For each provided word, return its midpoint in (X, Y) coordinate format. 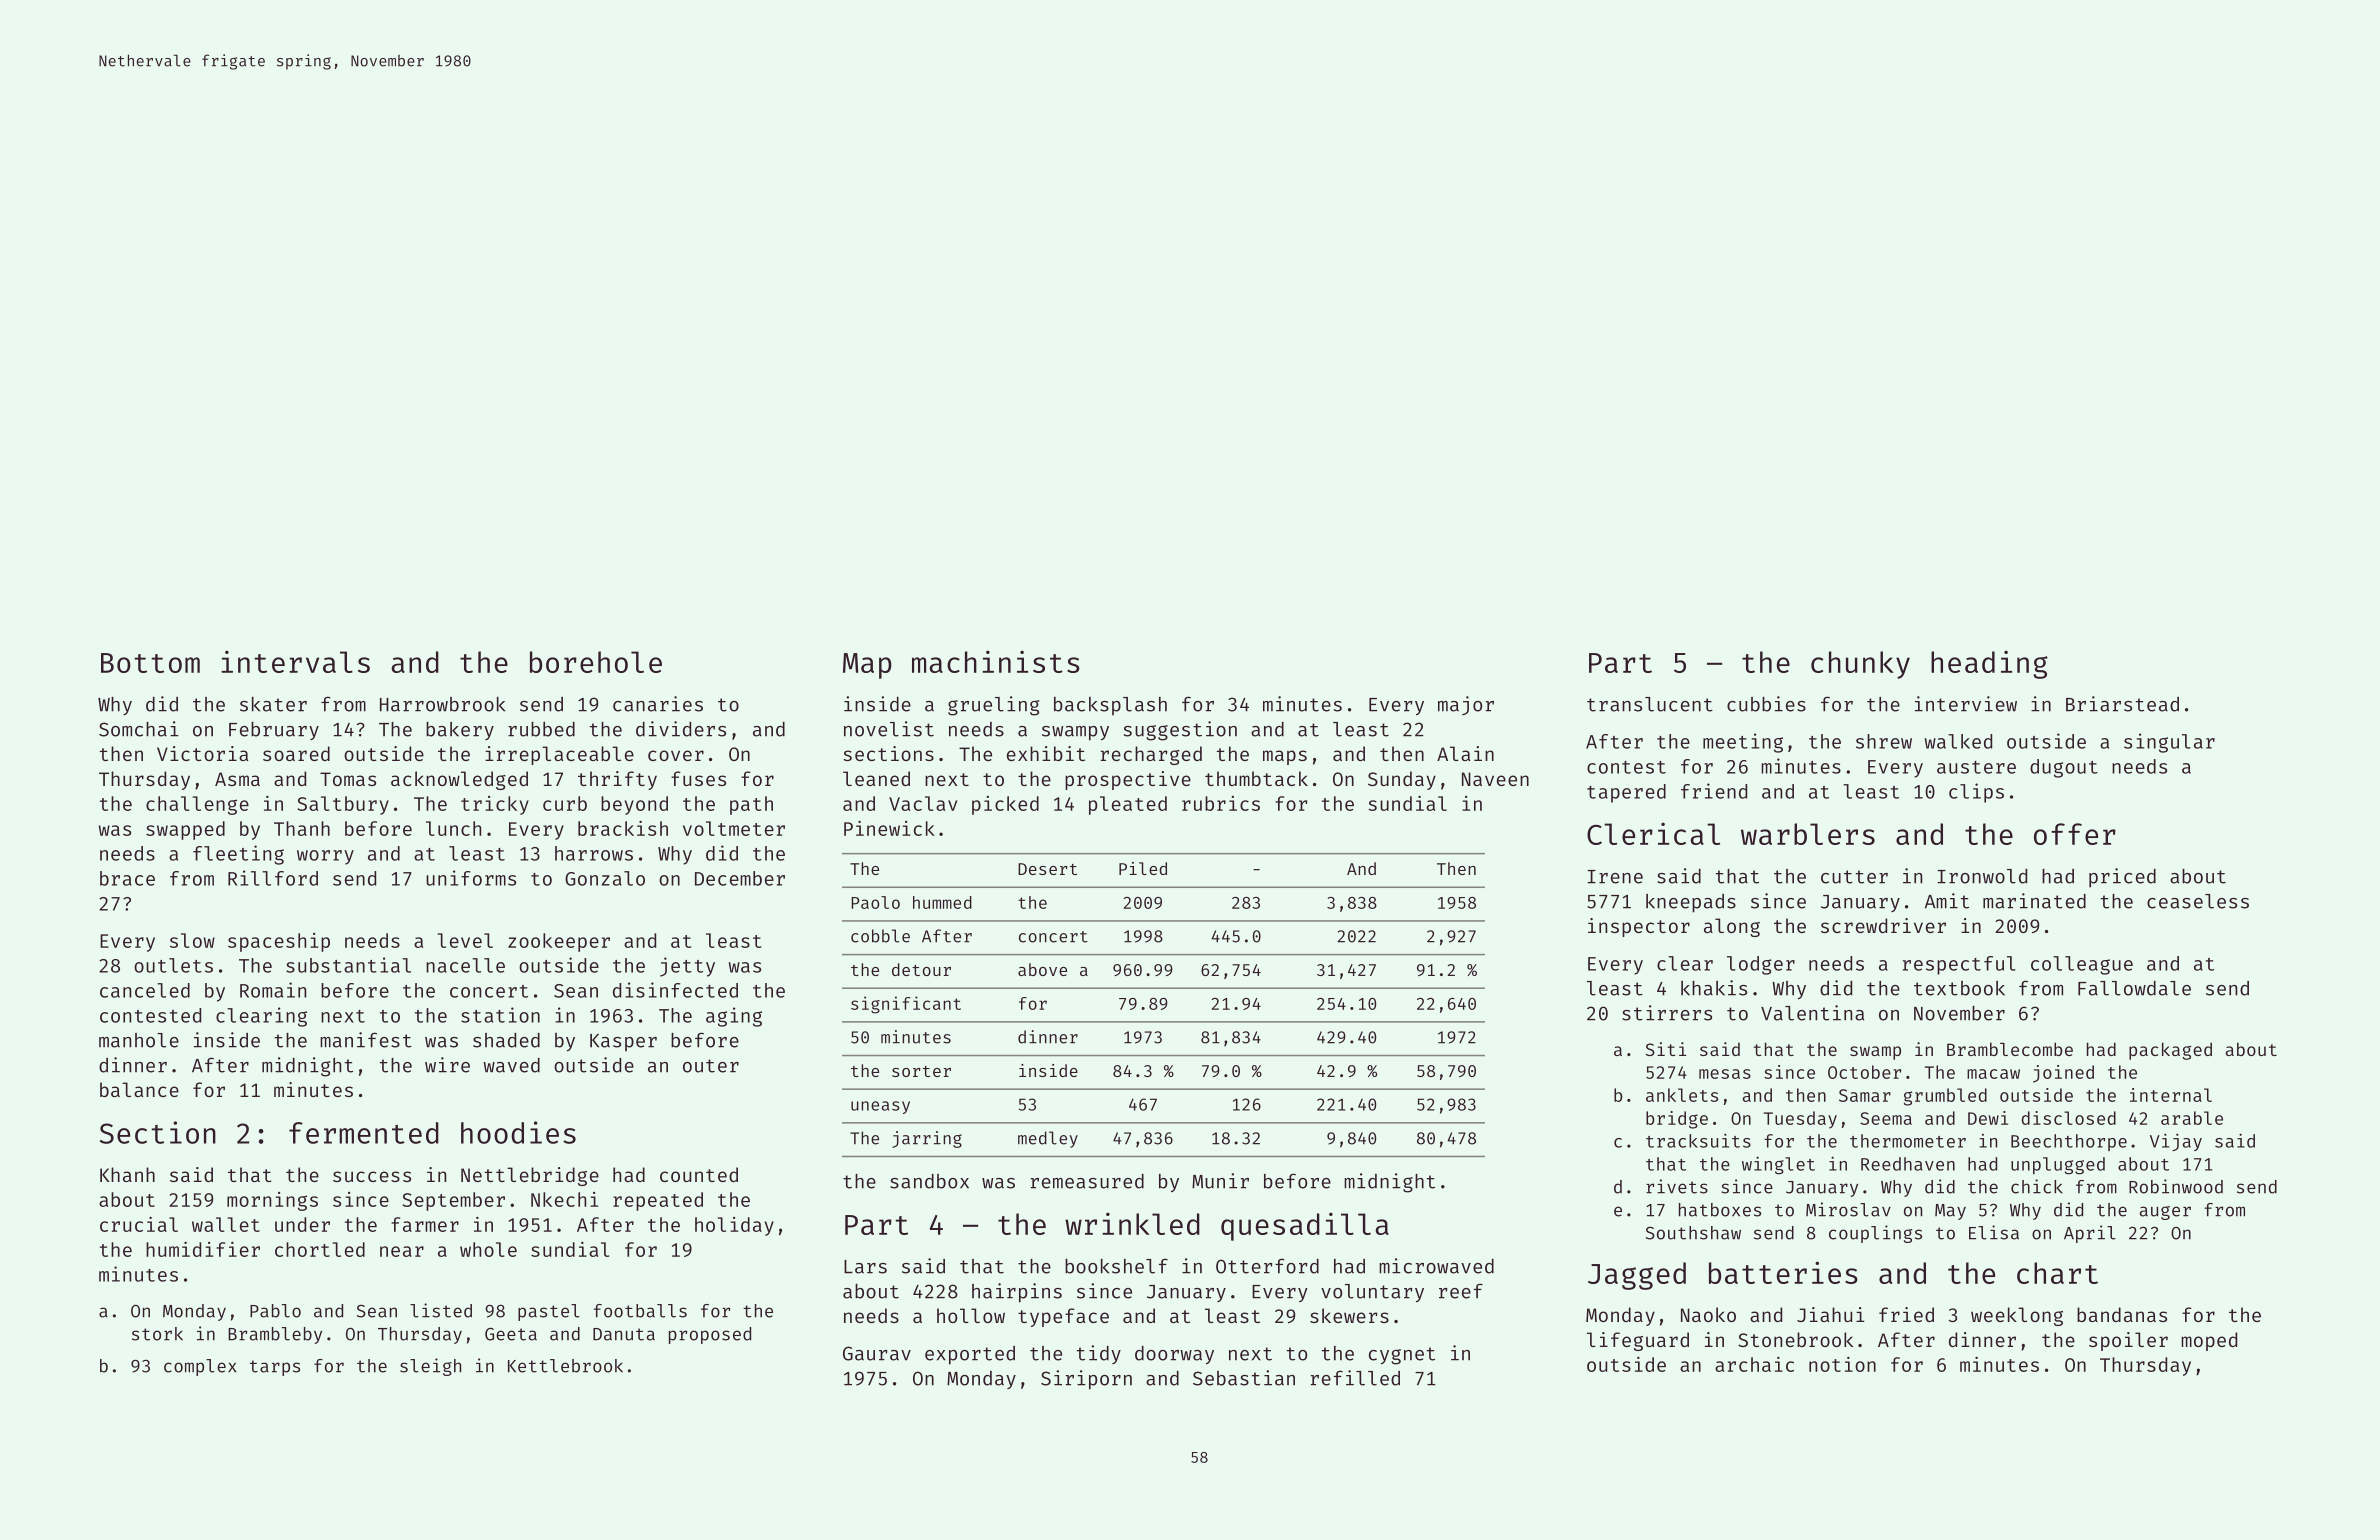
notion (1842, 1364)
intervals (295, 661)
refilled (1355, 1378)
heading (1989, 664)
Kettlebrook (565, 1366)
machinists (996, 661)
